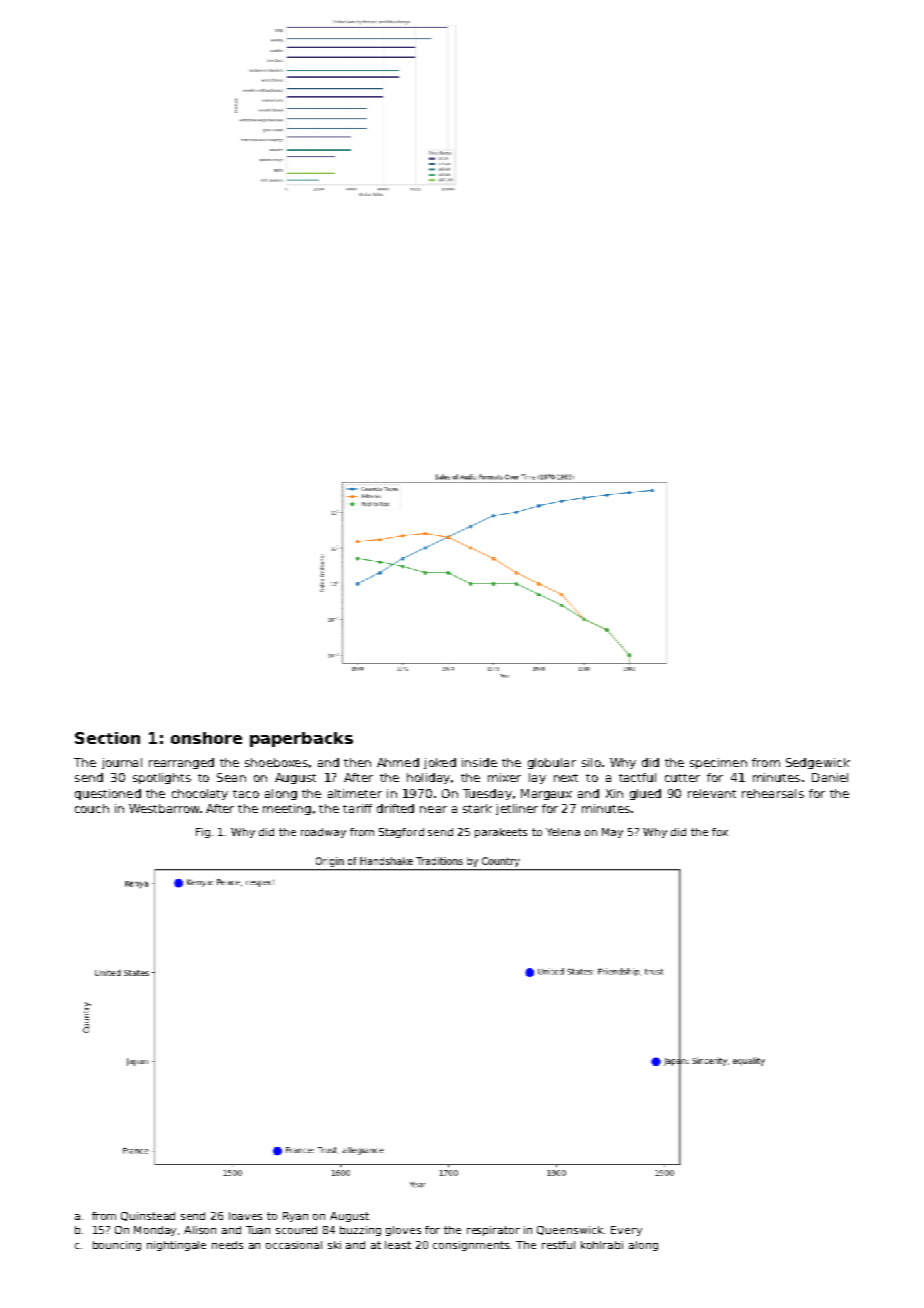 The height and width of the screenshot is (1308, 924). Describe the element at coordinates (401, 833) in the screenshot. I see `Stagford` at that location.
